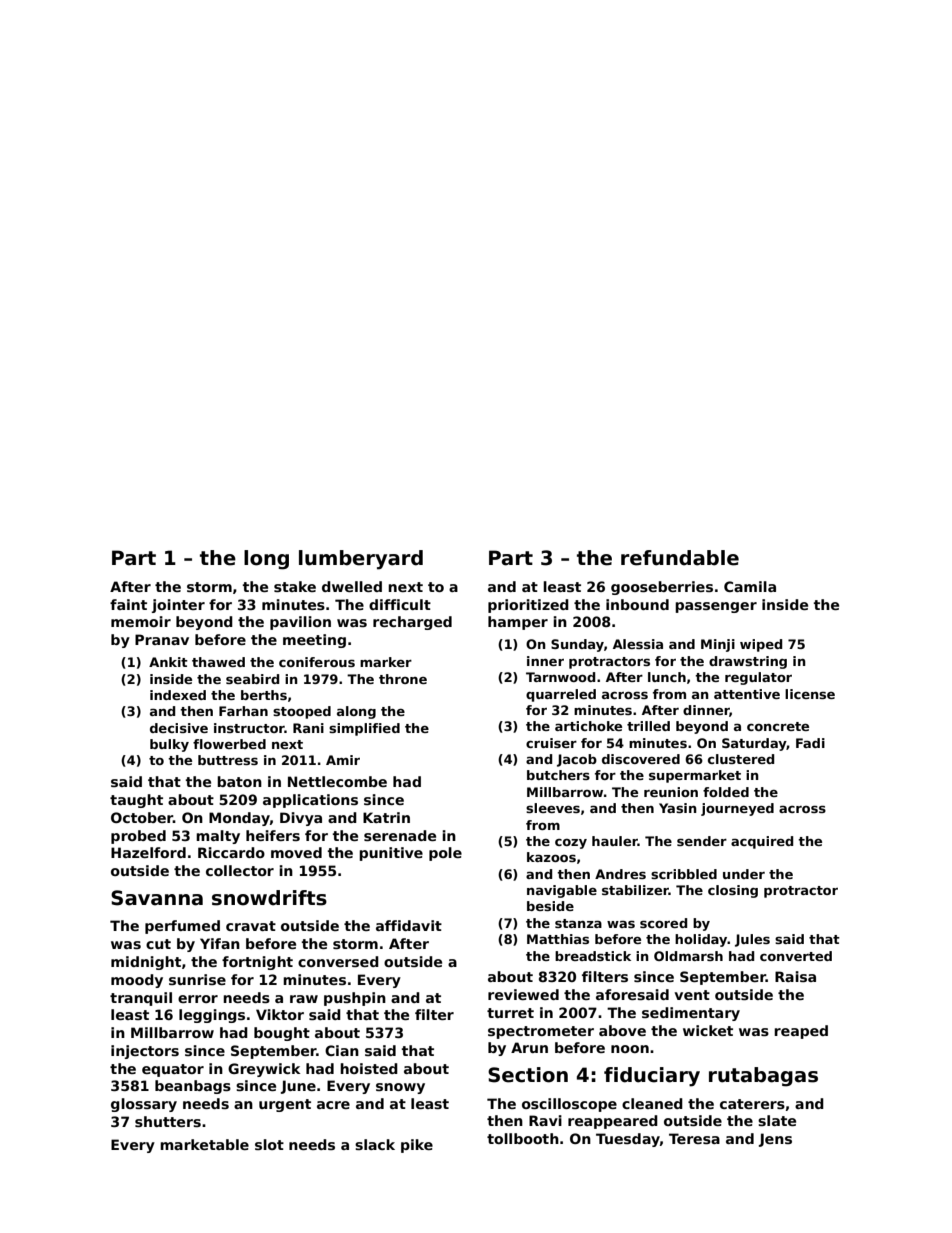 This image has width=952, height=1233. I want to click on oscilloscope, so click(569, 1105).
